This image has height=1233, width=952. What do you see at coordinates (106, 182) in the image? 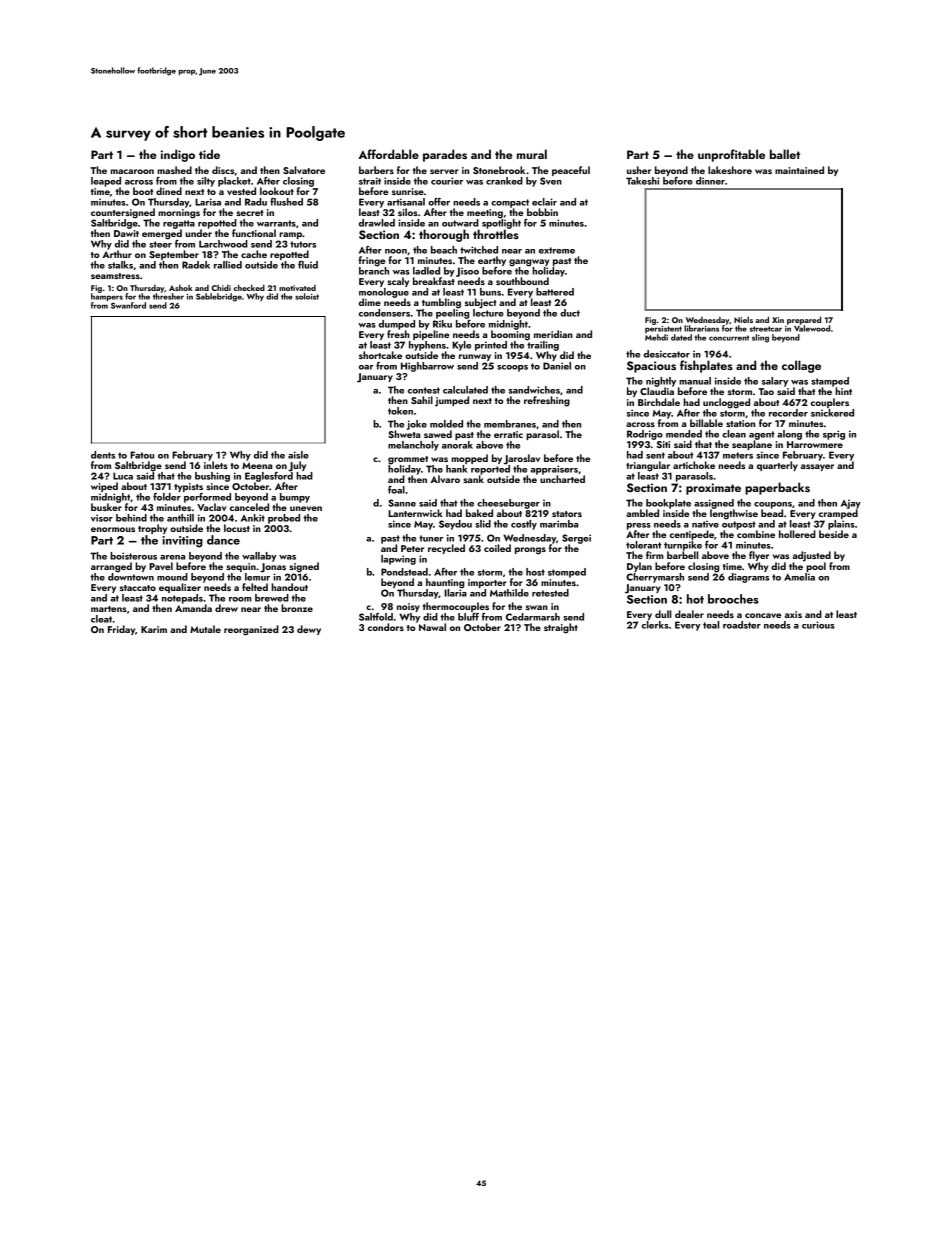
I see `leaped` at bounding box center [106, 182].
